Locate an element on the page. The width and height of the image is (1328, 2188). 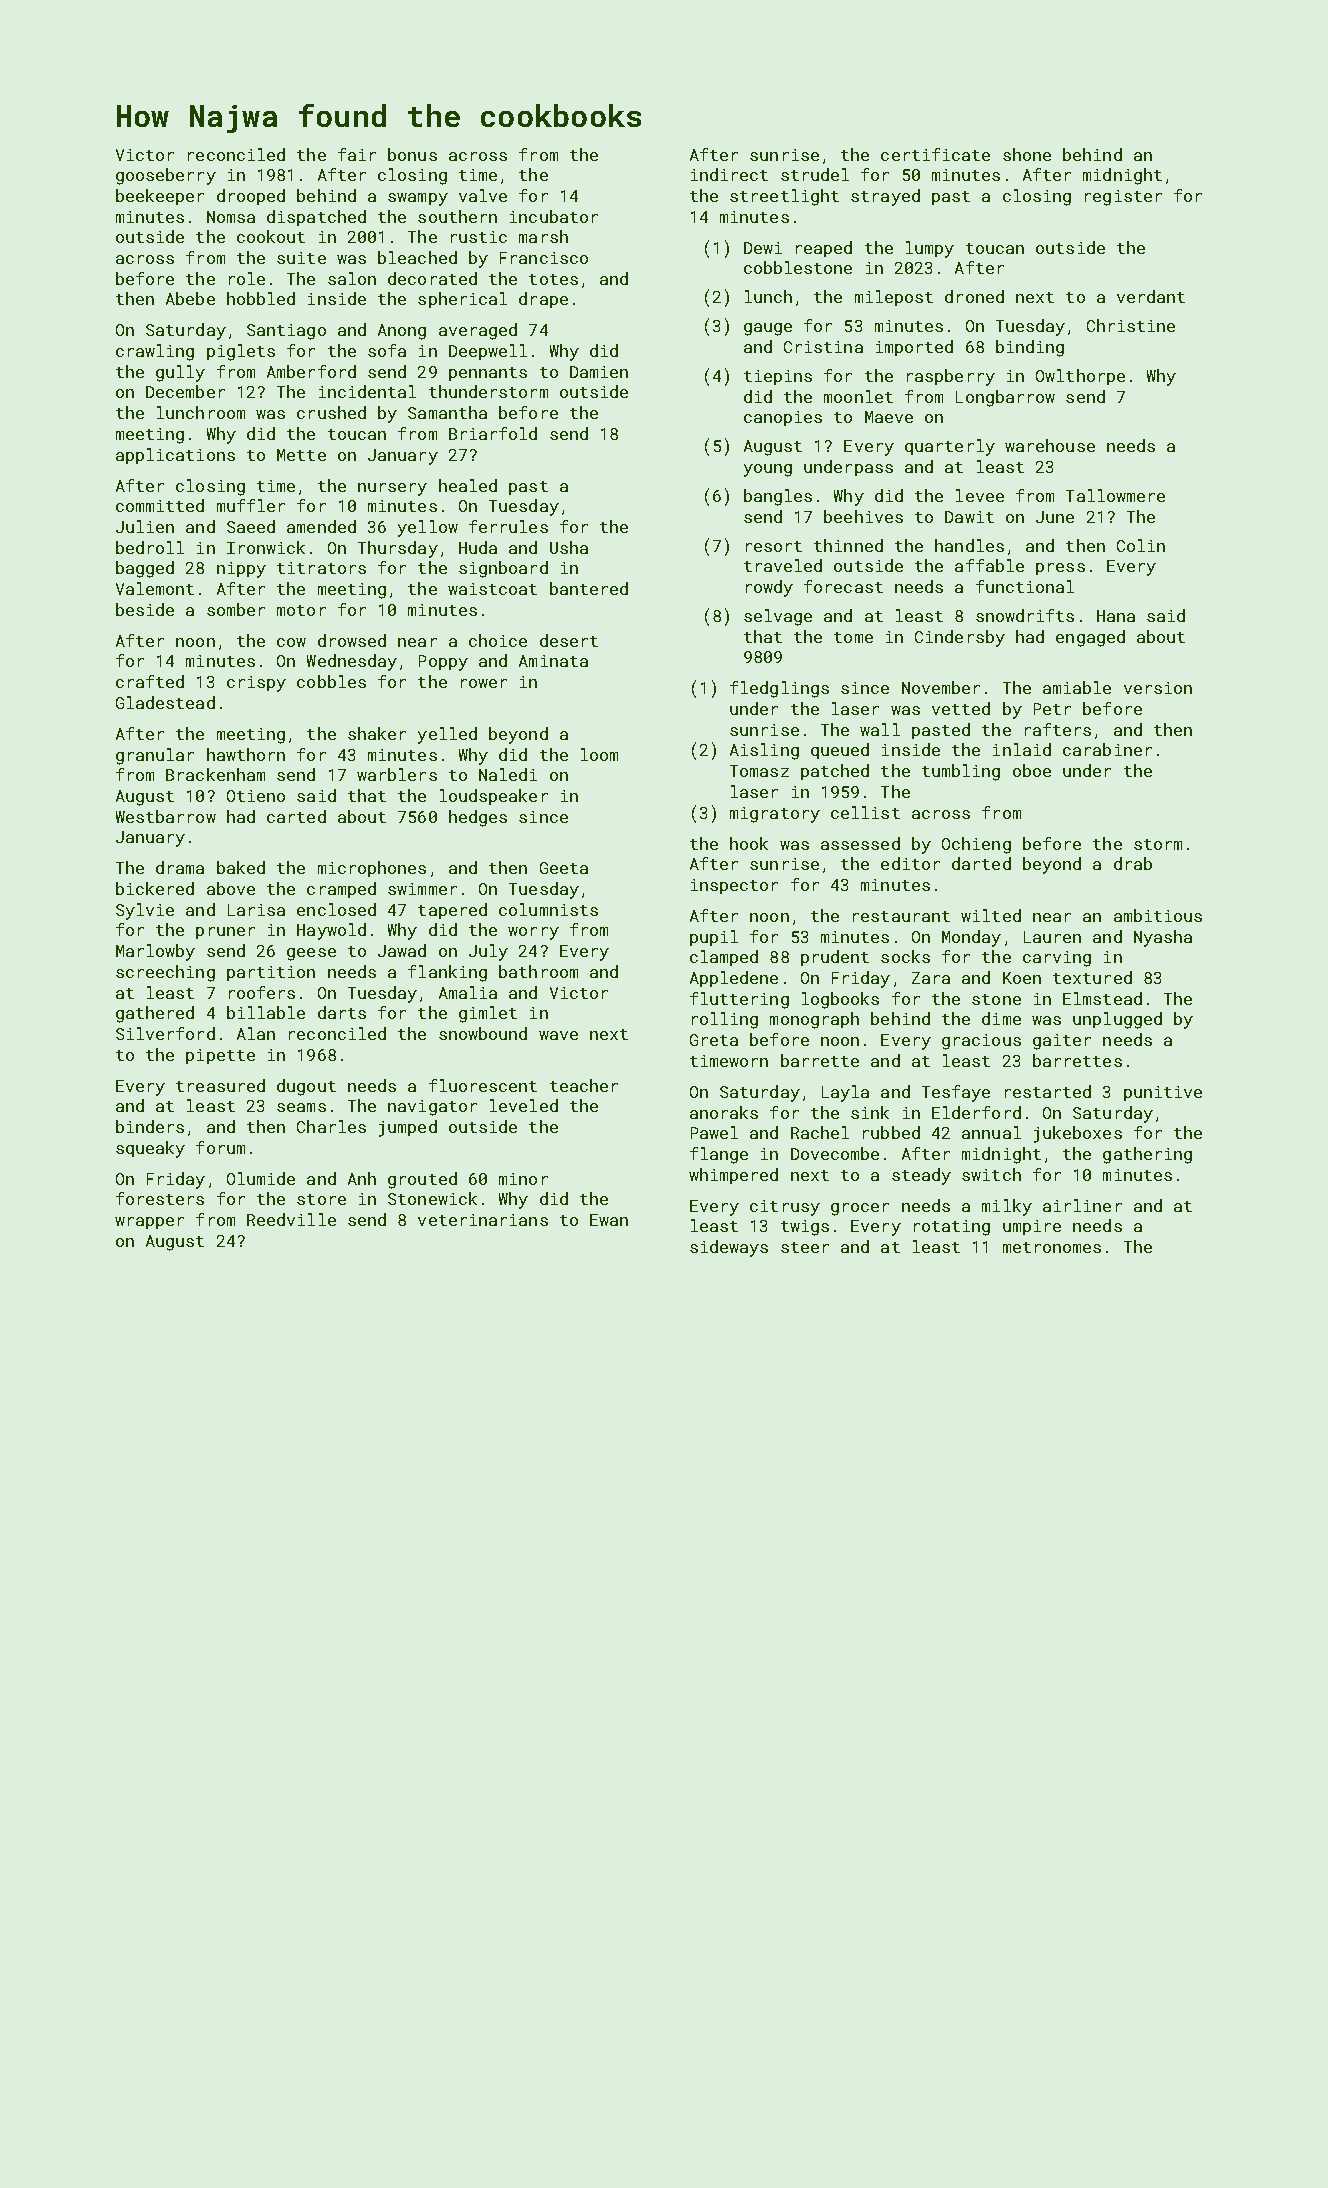
beside is located at coordinates (145, 609).
